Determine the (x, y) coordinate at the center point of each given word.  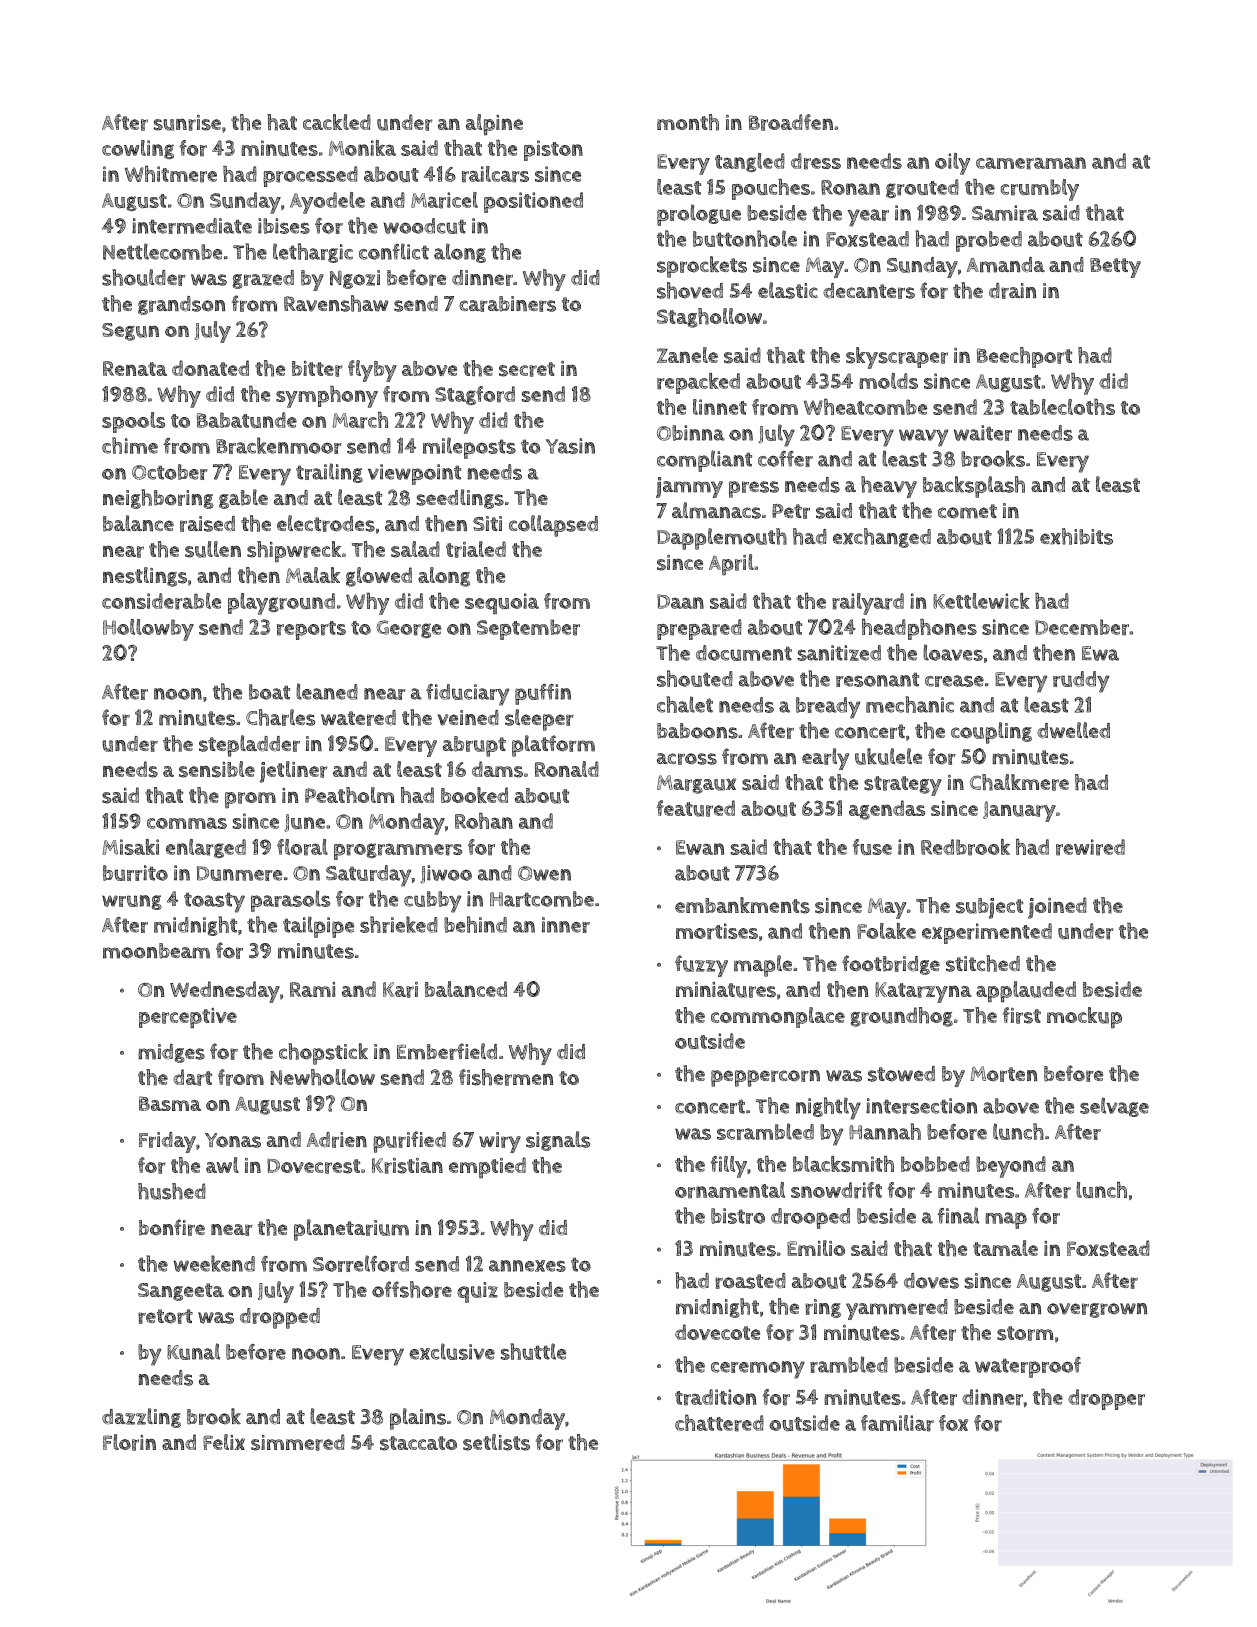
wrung (132, 902)
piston (553, 150)
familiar (897, 1423)
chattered (719, 1423)
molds (888, 381)
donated (210, 368)
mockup (1084, 1018)
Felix (224, 1442)
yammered (897, 1309)
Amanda (1006, 265)
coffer (785, 459)
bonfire (172, 1227)
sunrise (187, 123)
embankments (742, 905)
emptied (487, 1168)
